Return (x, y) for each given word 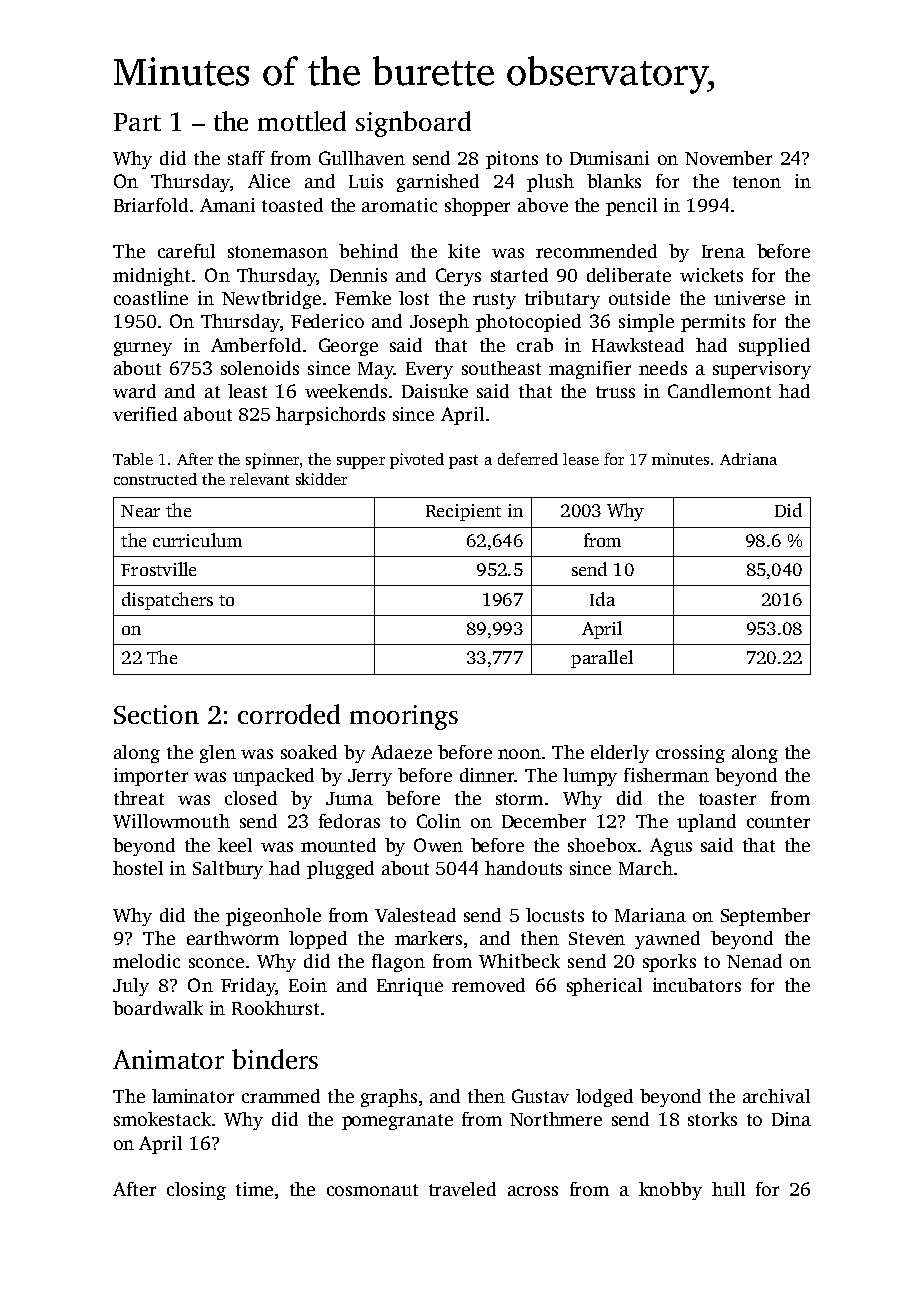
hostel (138, 868)
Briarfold (151, 205)
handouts (523, 868)
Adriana (748, 459)
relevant (259, 479)
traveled (462, 1189)
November (728, 158)
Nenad (754, 961)
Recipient (463, 512)
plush (550, 183)
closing (196, 1191)
